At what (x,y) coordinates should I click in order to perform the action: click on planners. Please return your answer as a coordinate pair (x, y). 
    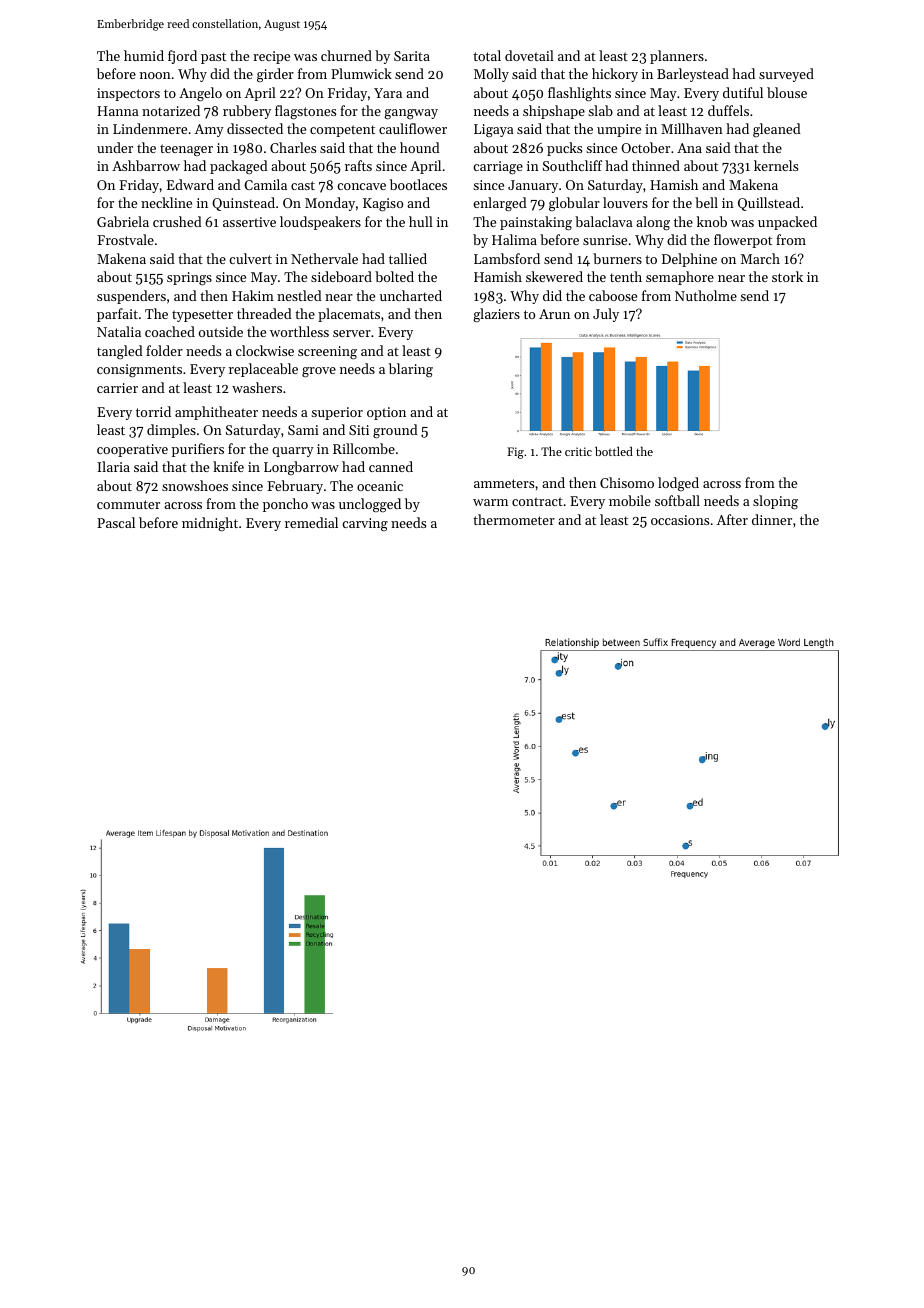
    Looking at the image, I should click on (677, 57).
